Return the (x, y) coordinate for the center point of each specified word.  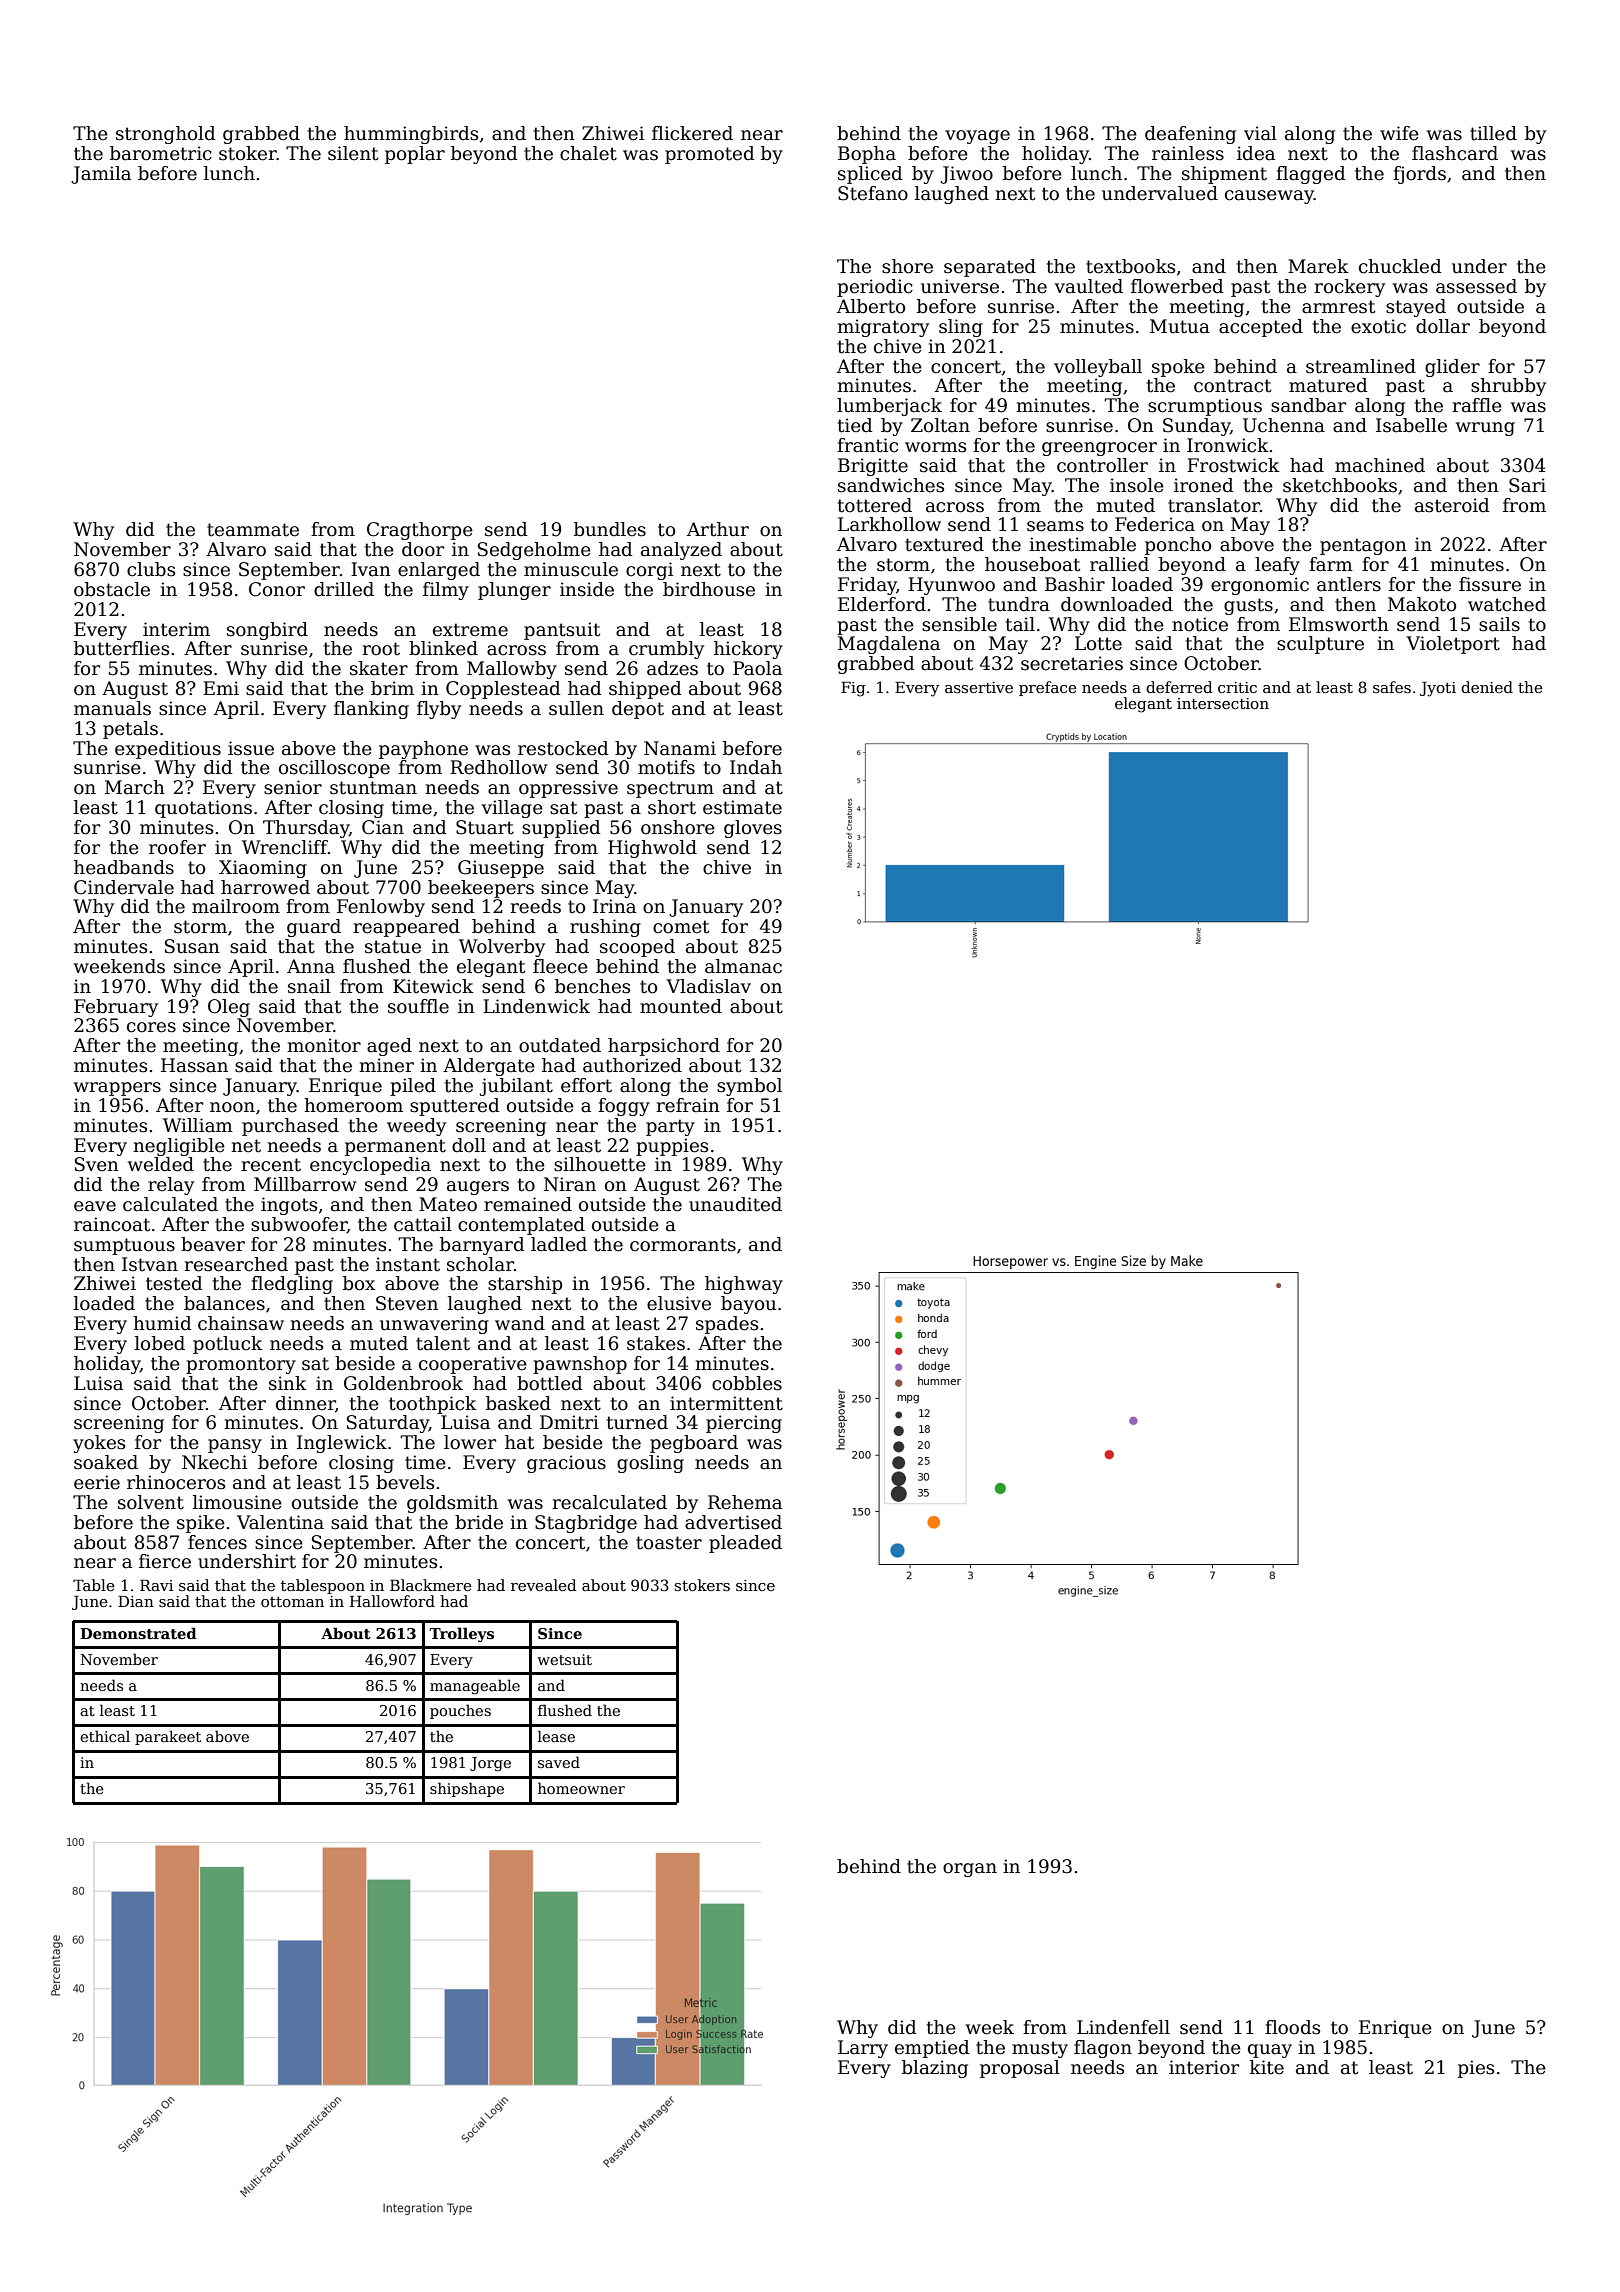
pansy (235, 1446)
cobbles (747, 1383)
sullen (576, 708)
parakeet (168, 1737)
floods (1292, 2027)
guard (314, 928)
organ (970, 1870)
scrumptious (1205, 407)
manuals (112, 708)
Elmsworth (1339, 624)
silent (353, 153)
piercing (744, 1424)
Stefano (873, 193)
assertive (979, 687)
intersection (1223, 703)
